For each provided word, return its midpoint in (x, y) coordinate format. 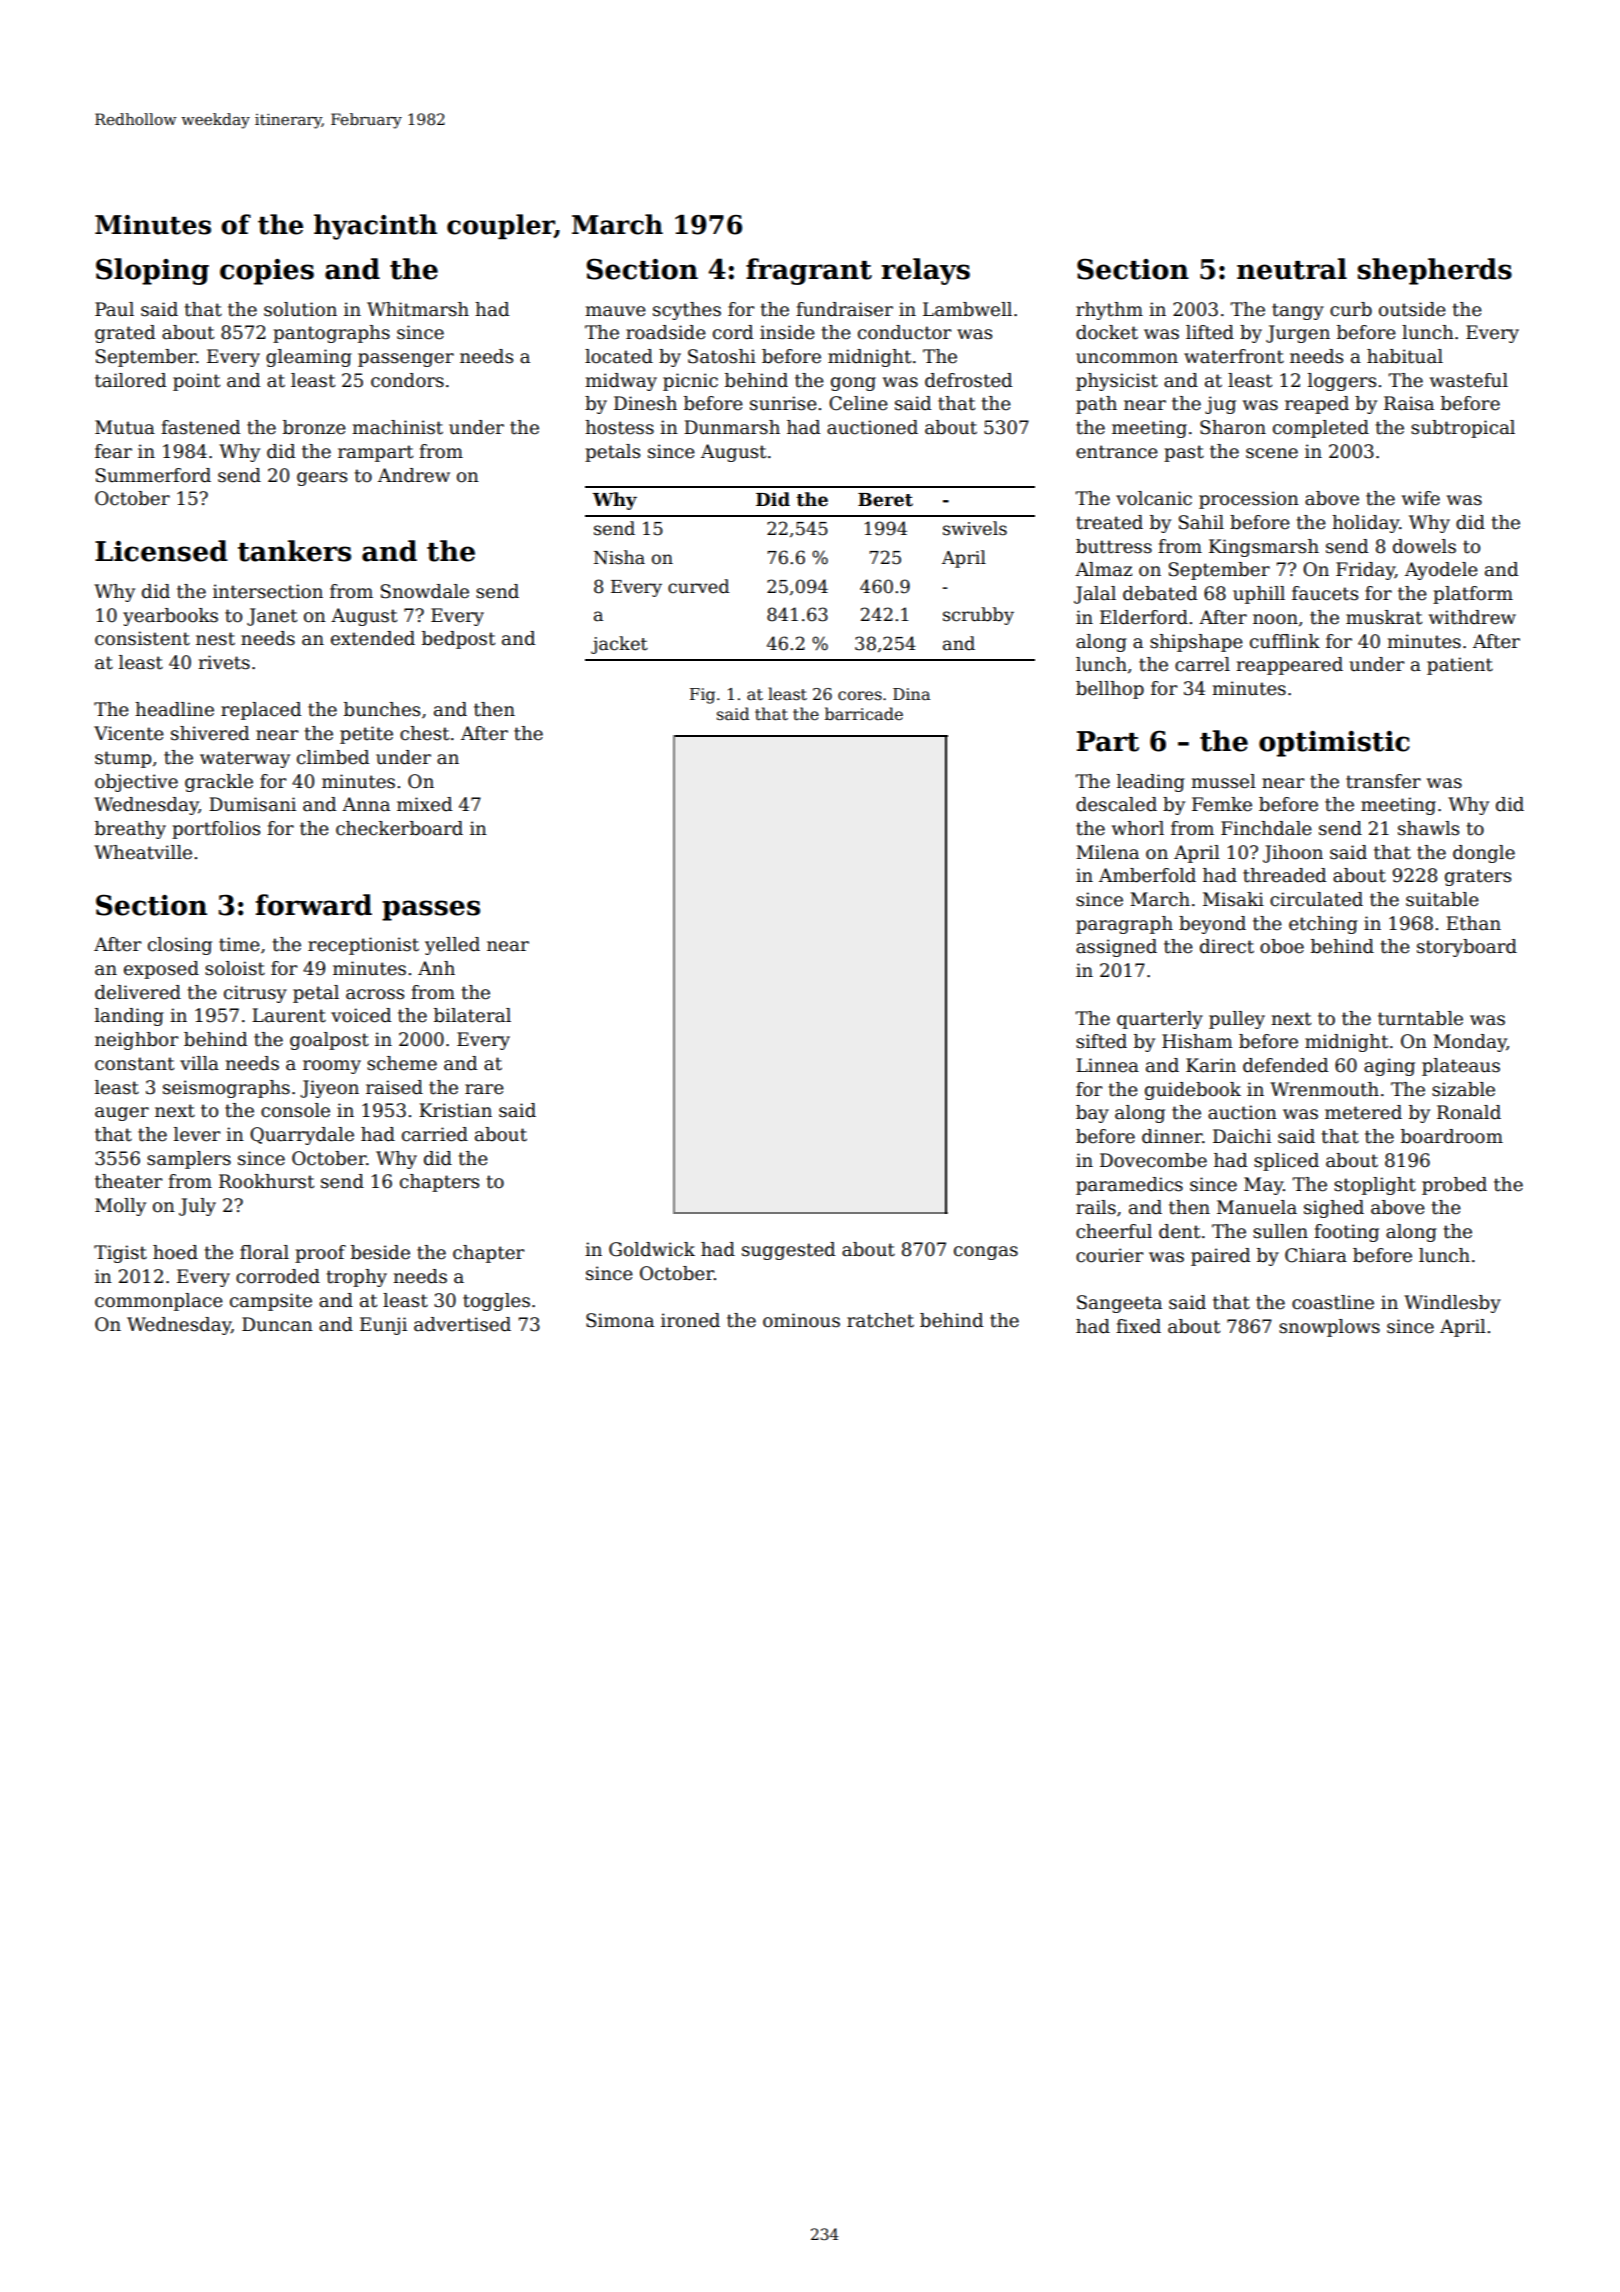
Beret (885, 500)
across (375, 994)
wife (1421, 498)
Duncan (277, 1324)
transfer (1383, 781)
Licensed (161, 551)
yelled (452, 946)
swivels (975, 528)
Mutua (125, 427)
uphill (1259, 595)
